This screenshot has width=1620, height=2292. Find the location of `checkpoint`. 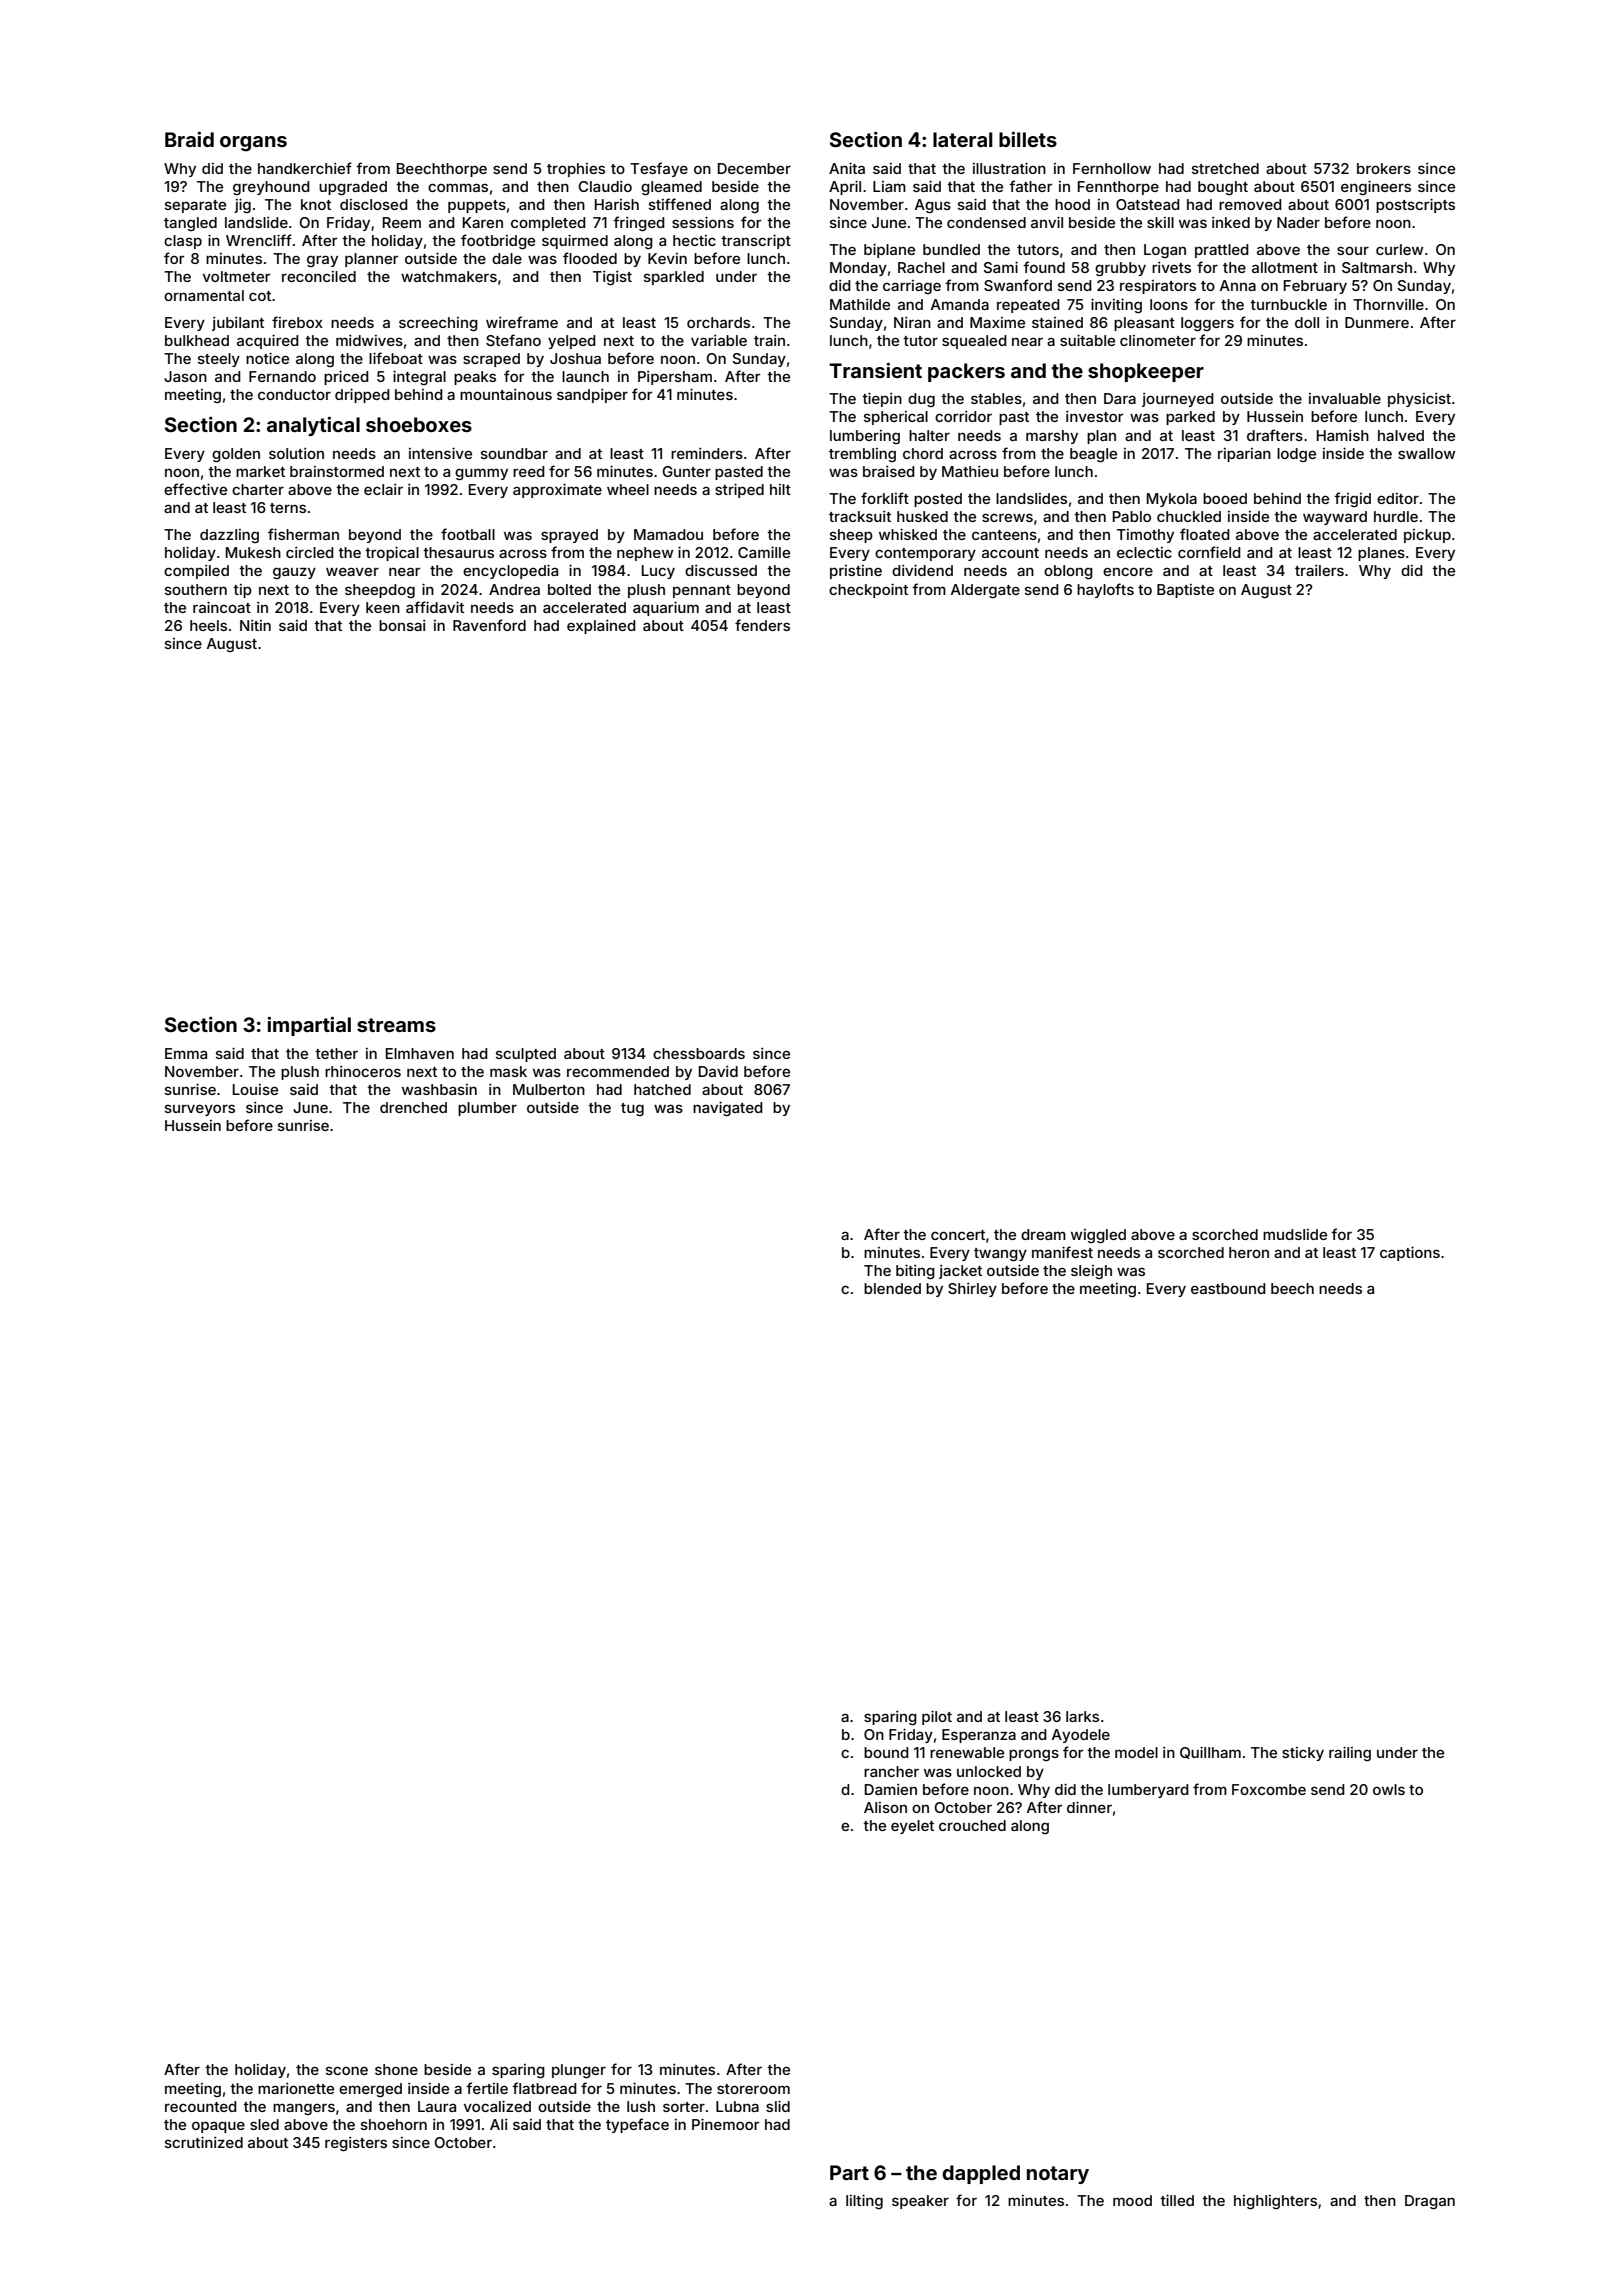

checkpoint is located at coordinates (868, 590).
